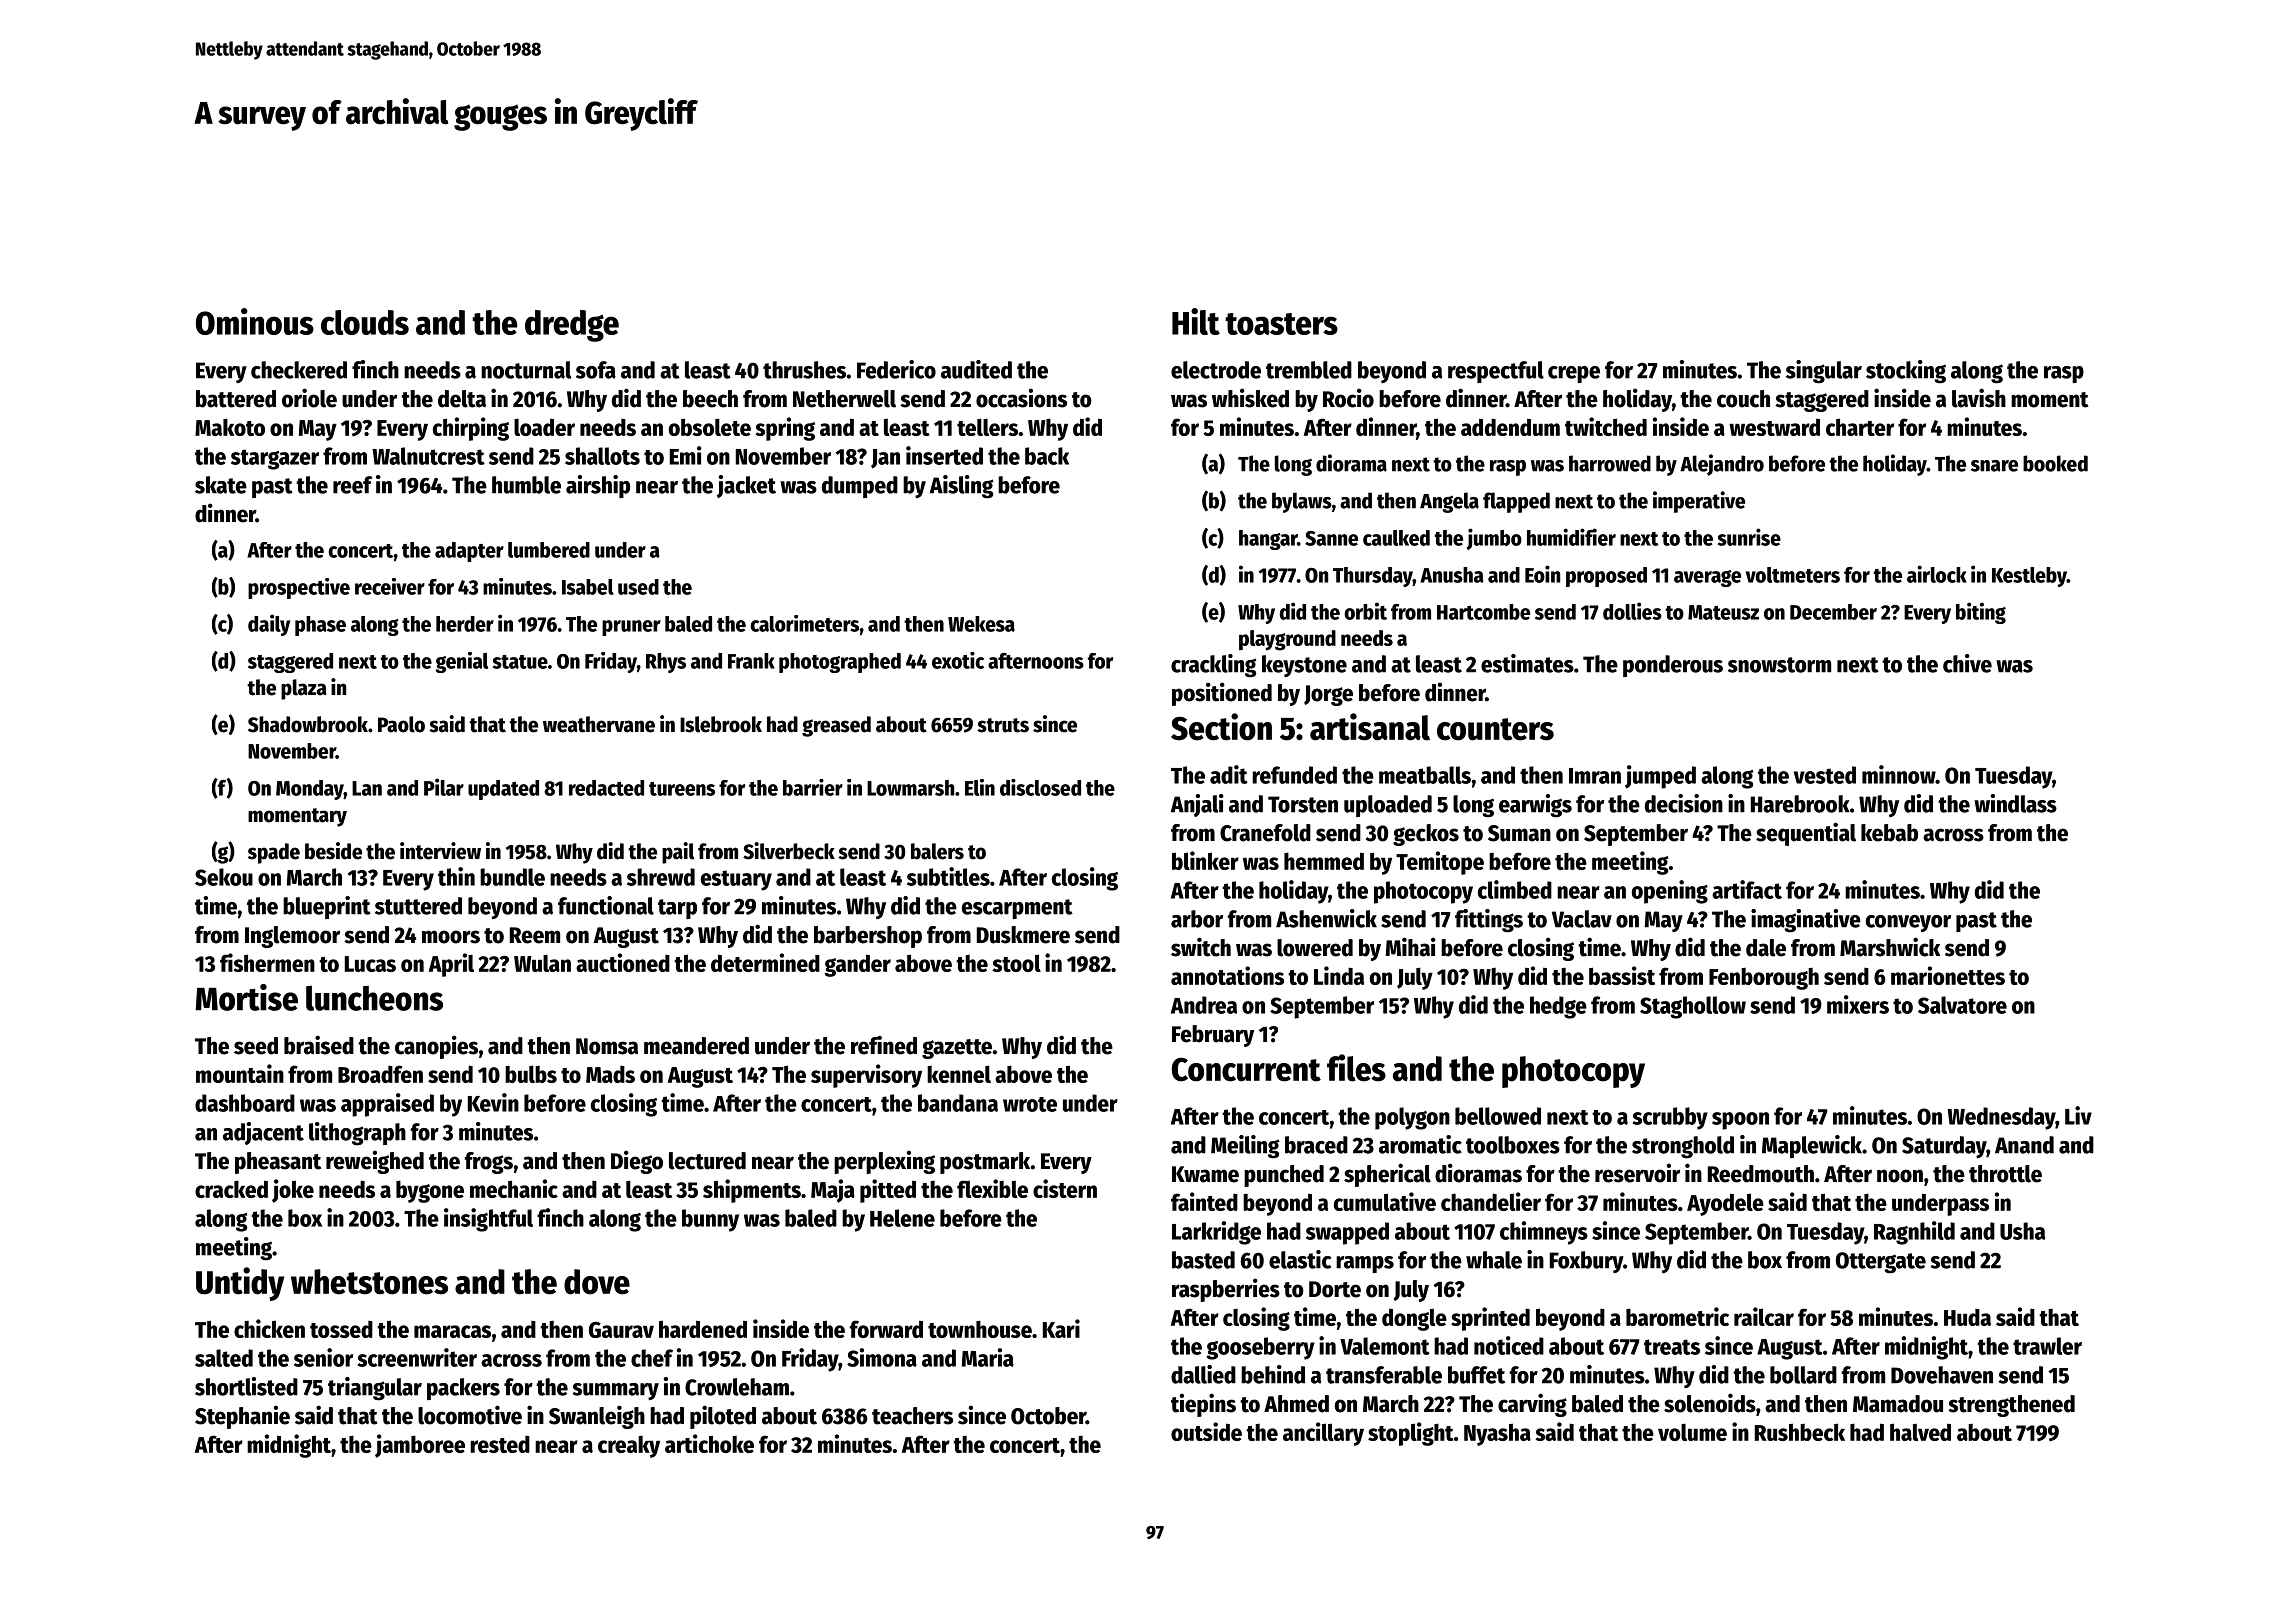 The width and height of the screenshot is (2292, 1620). I want to click on chef, so click(652, 1358).
